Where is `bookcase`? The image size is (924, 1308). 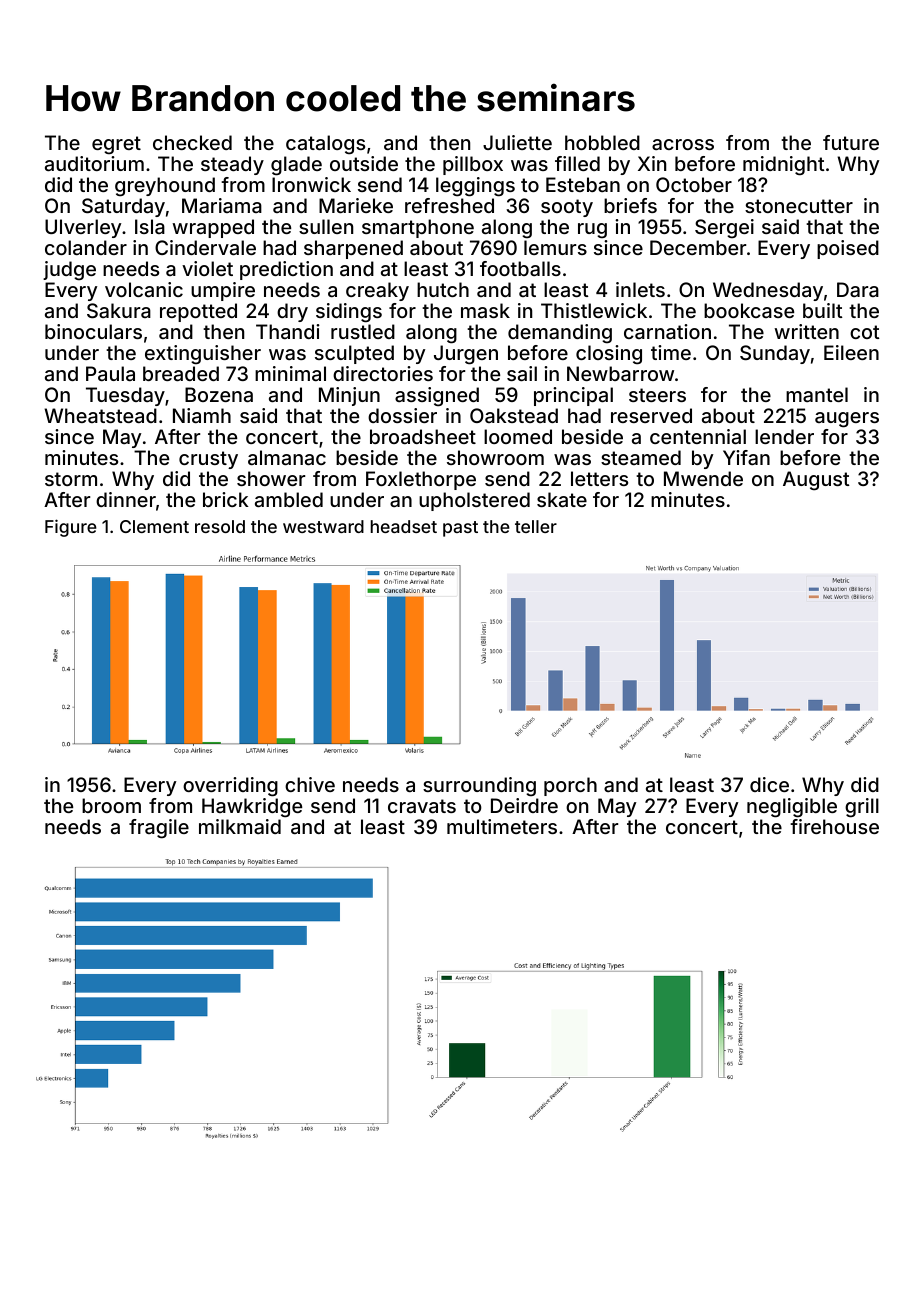
bookcase is located at coordinates (749, 310).
